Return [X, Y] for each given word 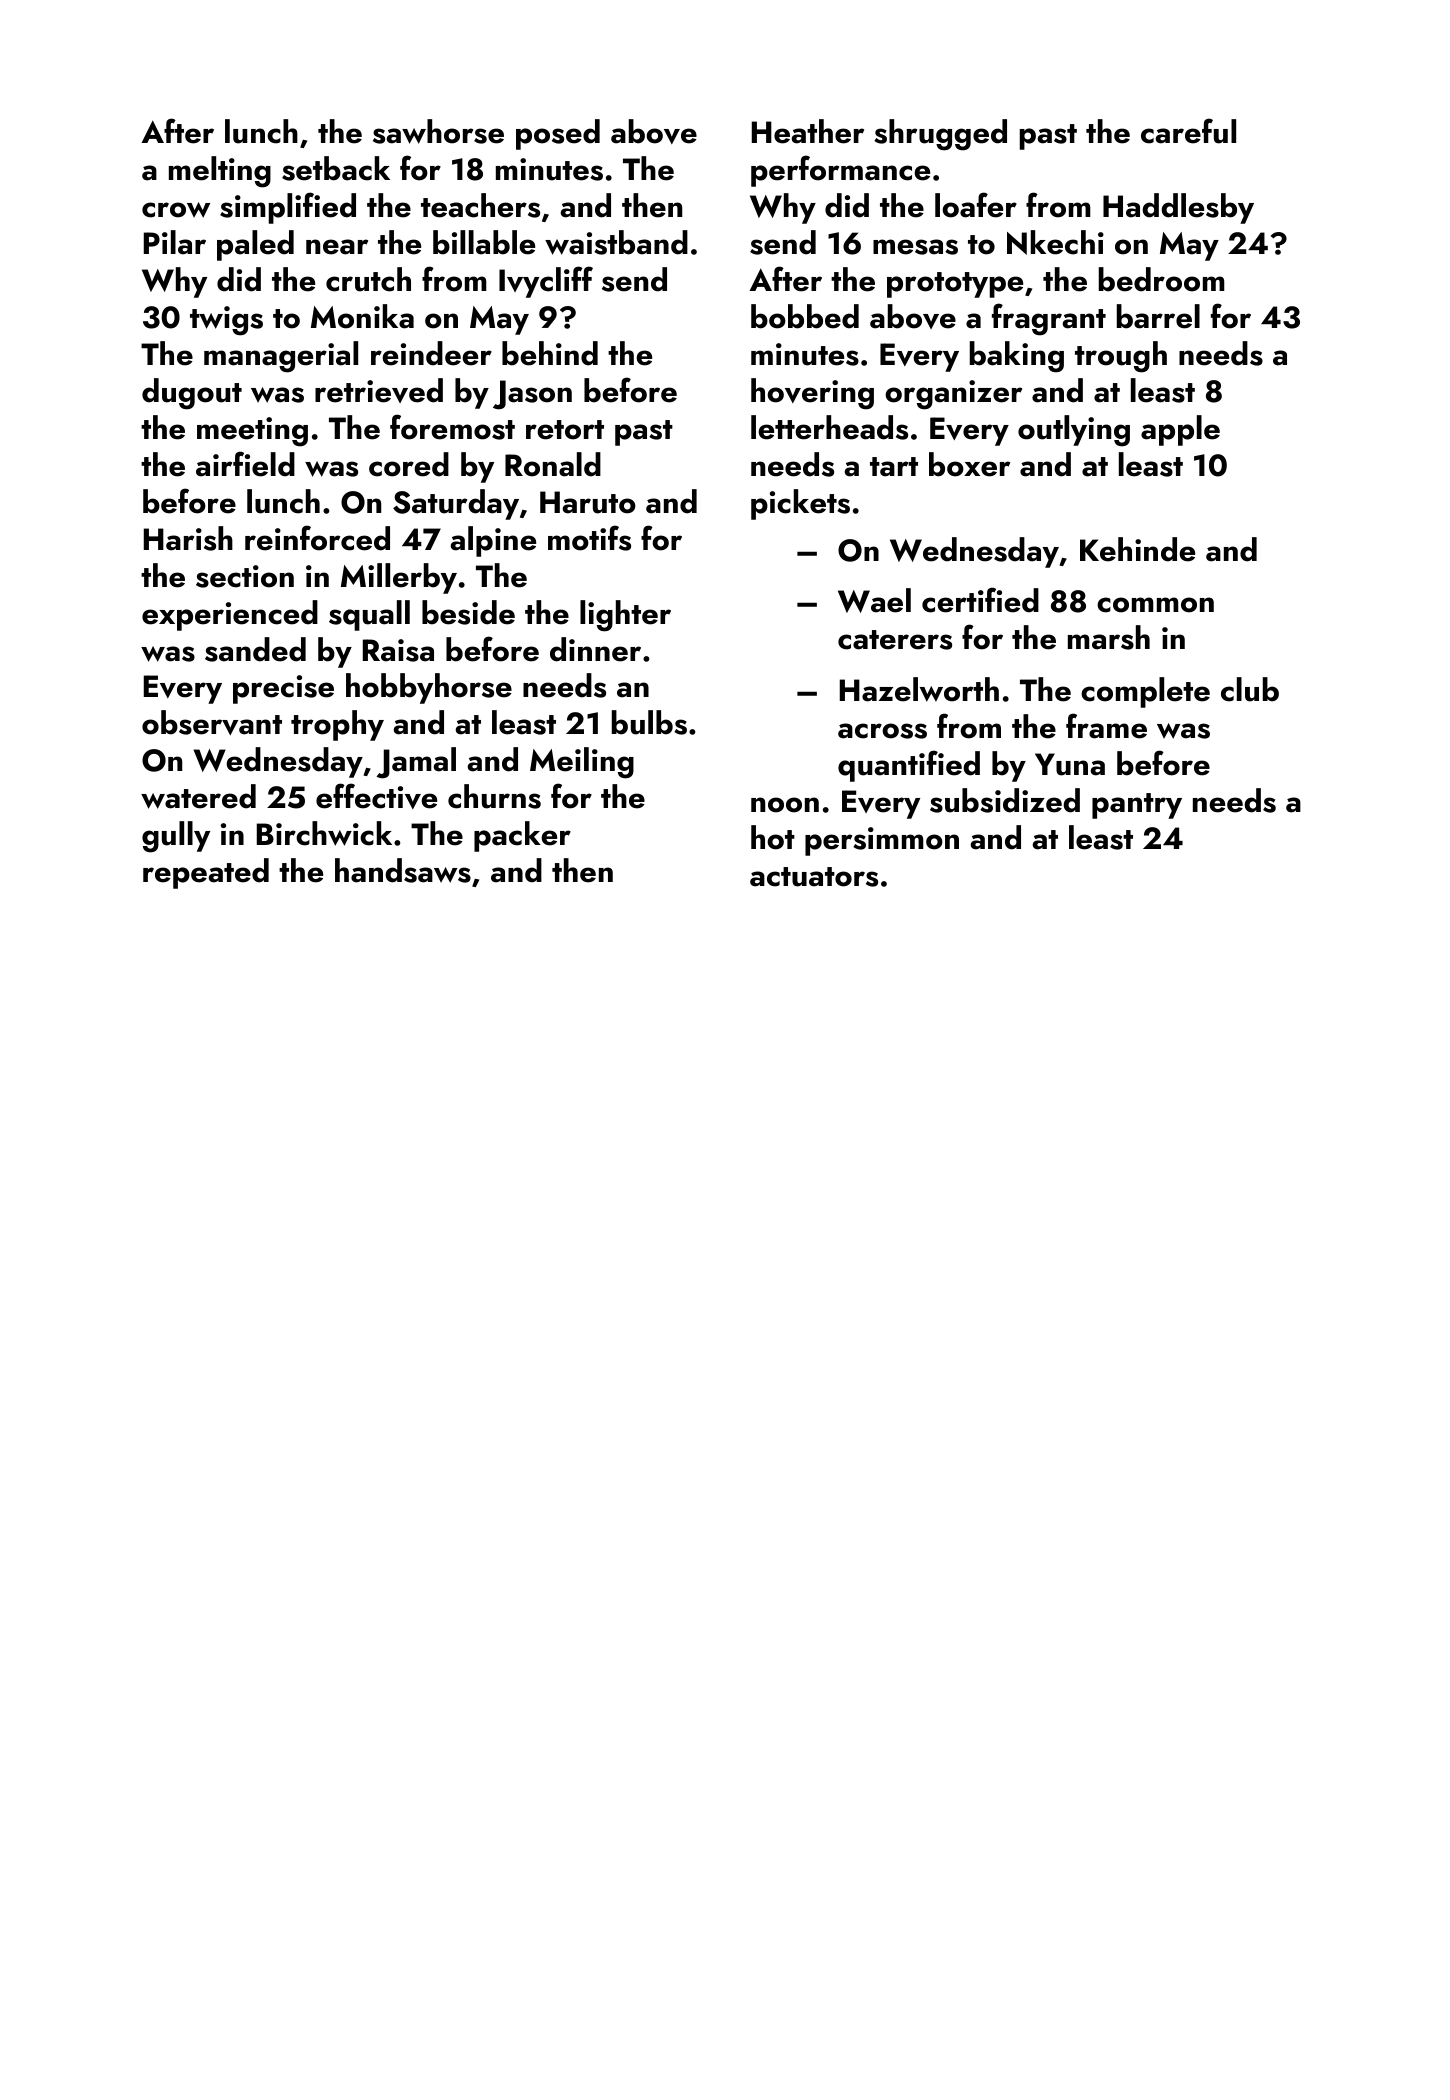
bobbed [805, 316]
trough [1121, 357]
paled [255, 245]
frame [1106, 726]
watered [198, 796]
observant [212, 722]
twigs [226, 321]
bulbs [649, 722]
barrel [1158, 316]
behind [550, 353]
